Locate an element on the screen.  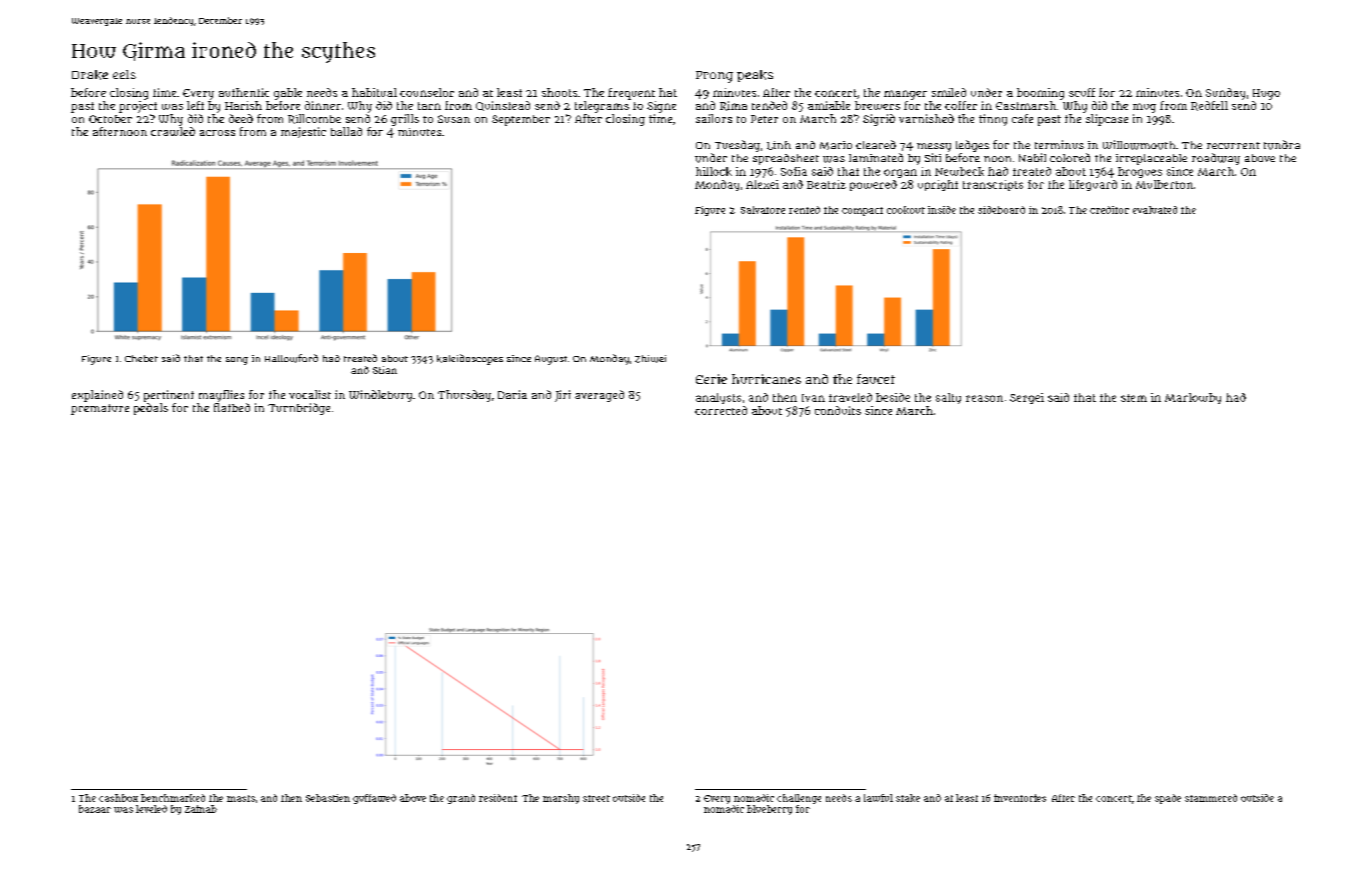
Marlowby is located at coordinates (1193, 398).
